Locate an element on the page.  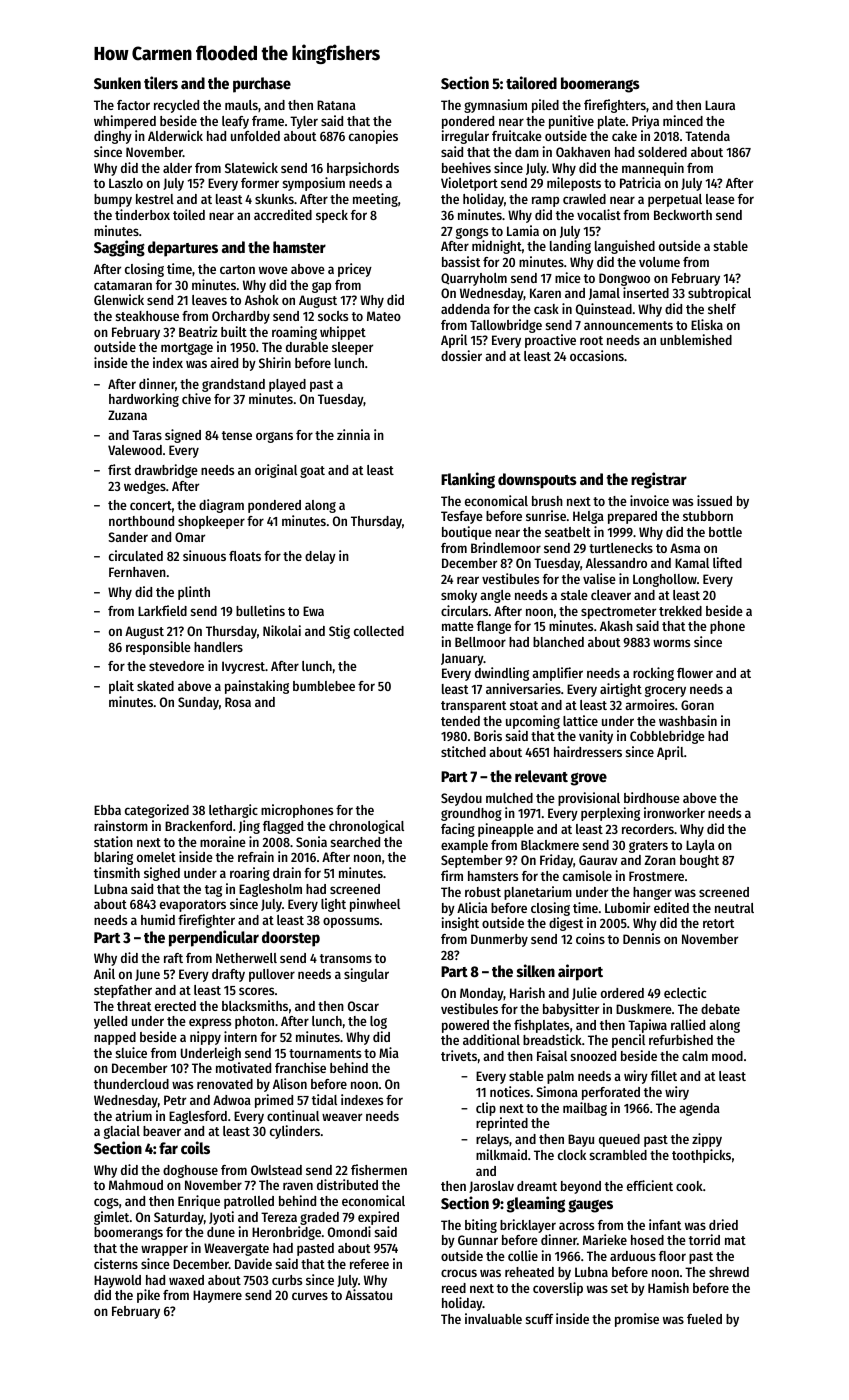
Laura is located at coordinates (720, 105).
